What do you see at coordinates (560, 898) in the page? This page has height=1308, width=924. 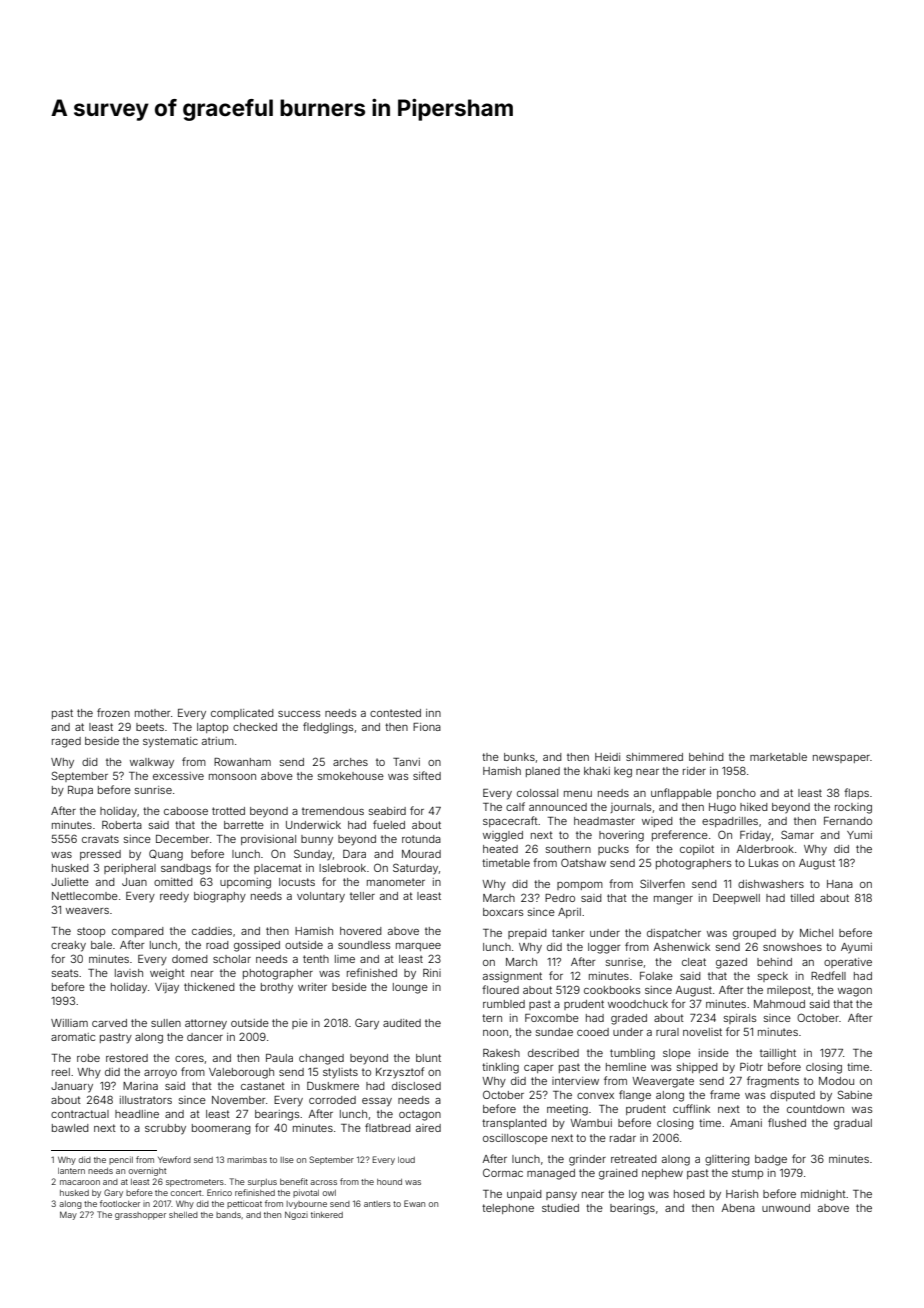 I see `Pedro` at bounding box center [560, 898].
